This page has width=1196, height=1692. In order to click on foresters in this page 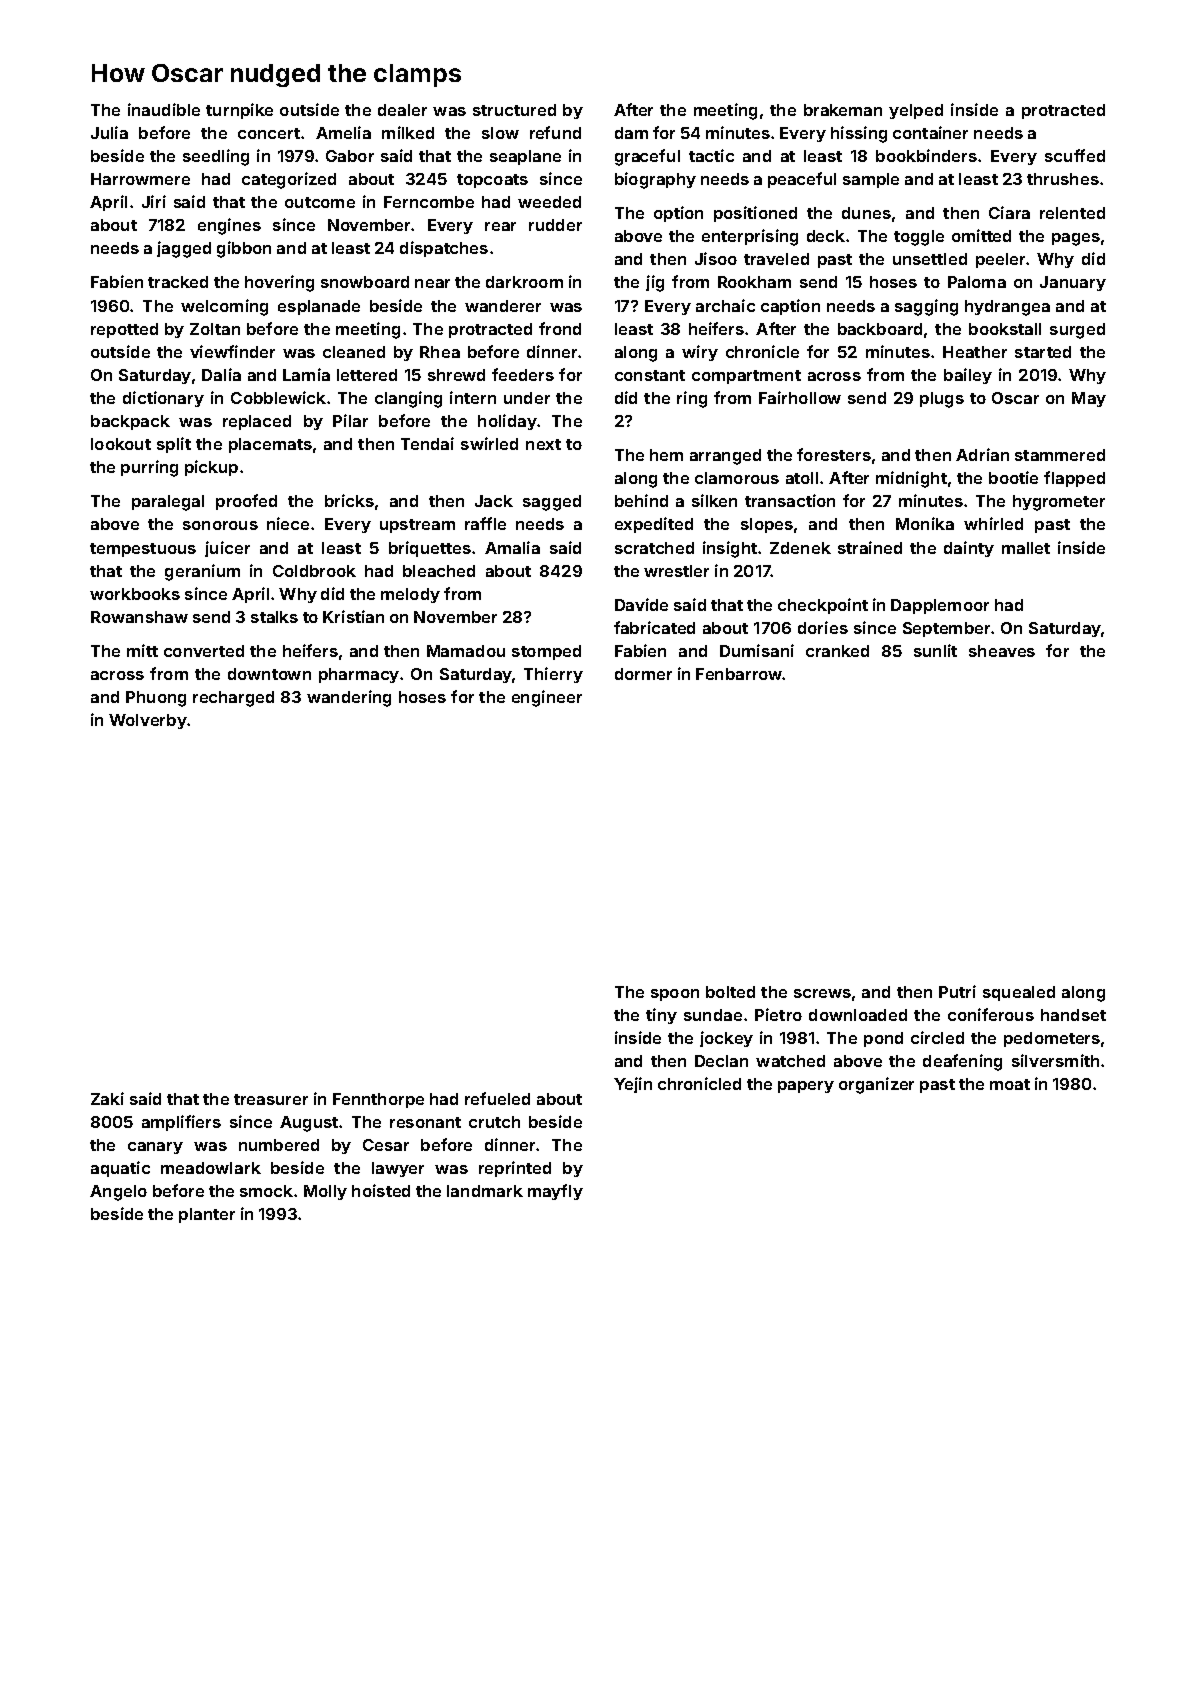, I will do `click(834, 454)`.
